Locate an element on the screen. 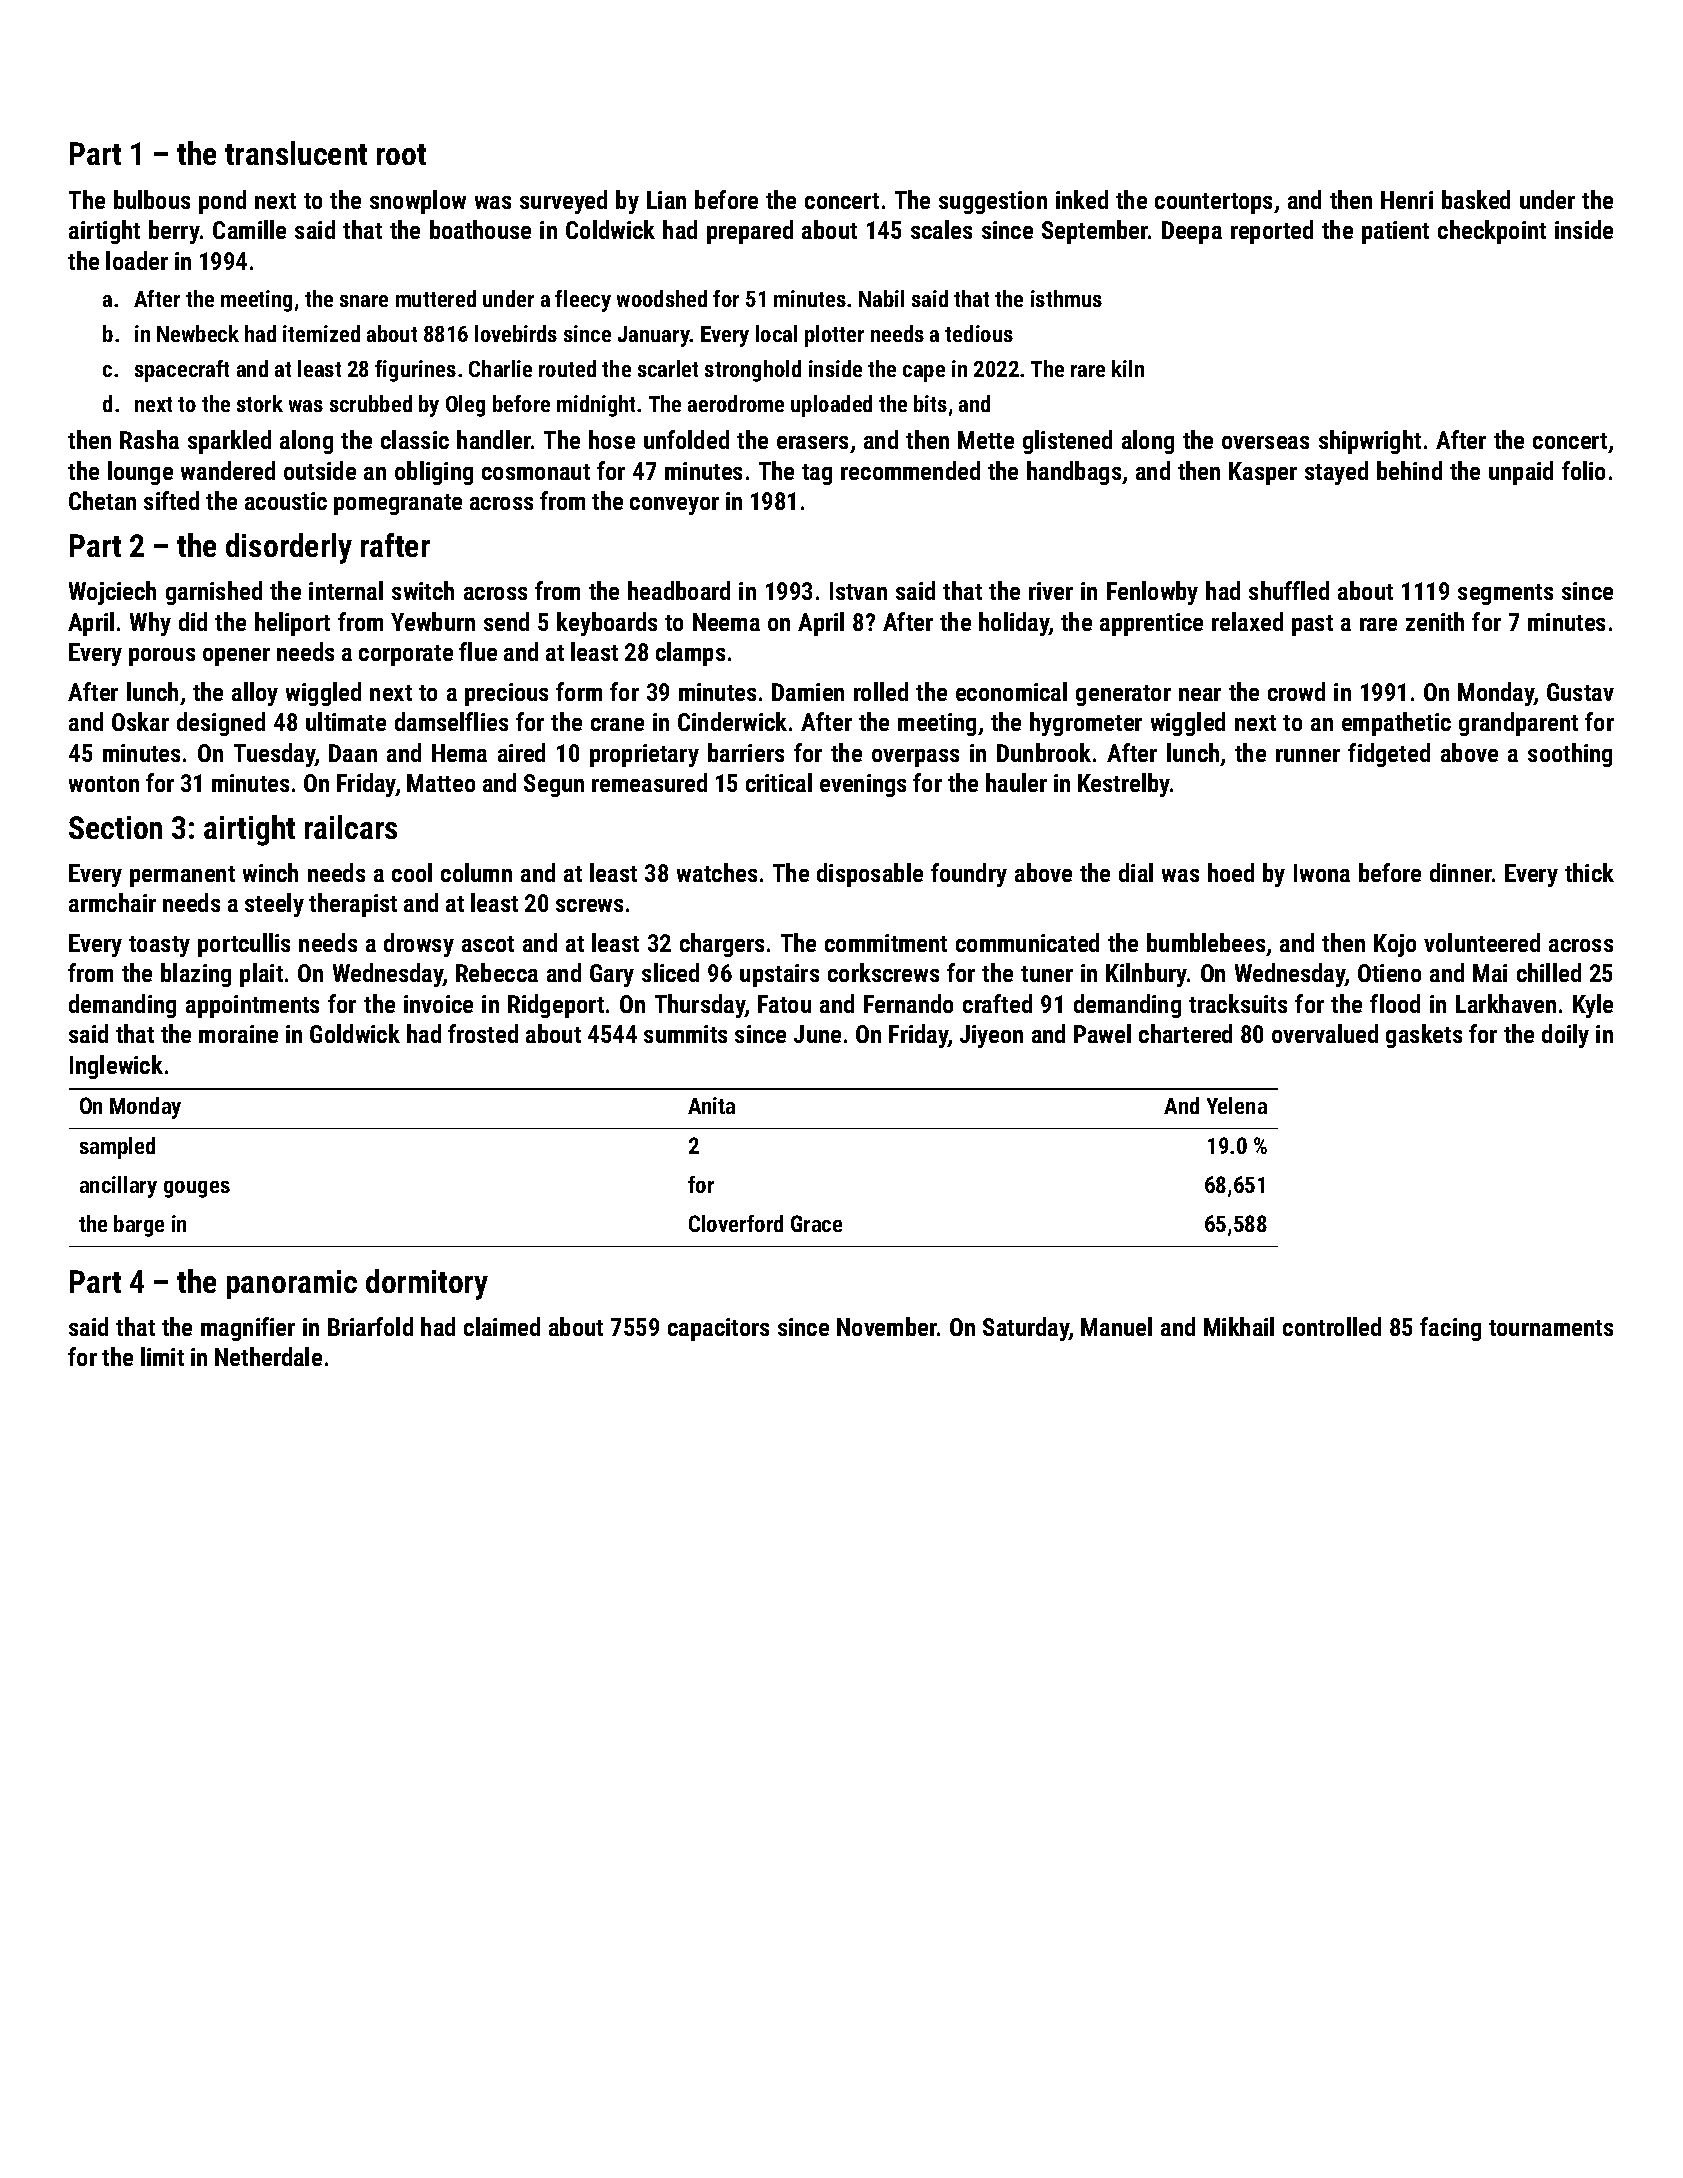 The width and height of the screenshot is (1683, 2178). communicated is located at coordinates (1027, 942).
